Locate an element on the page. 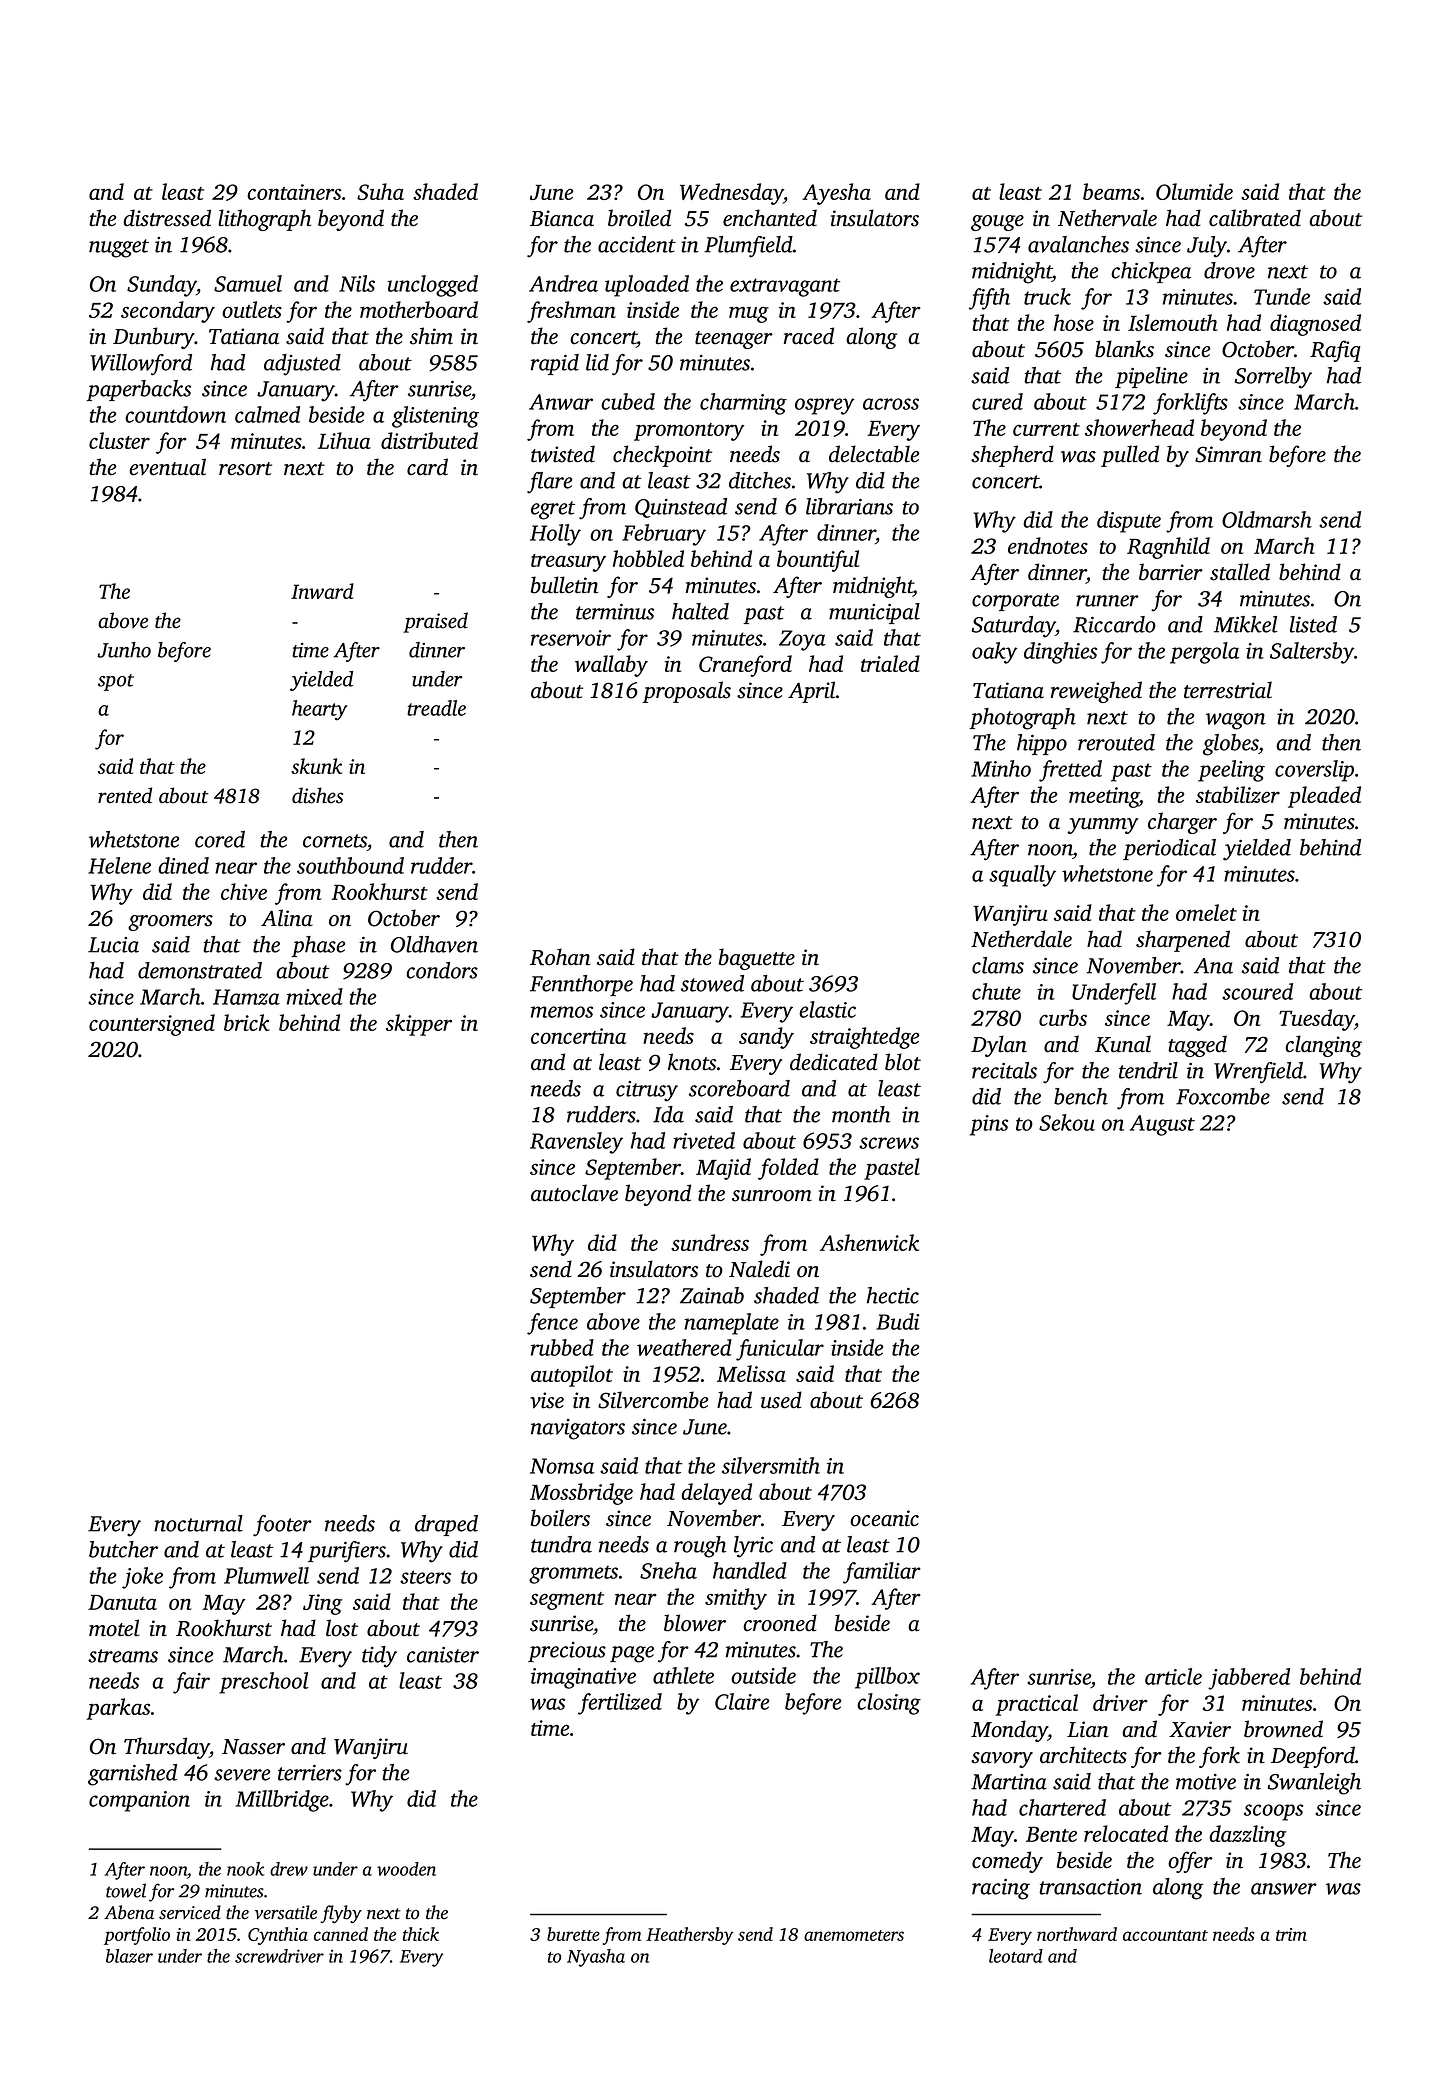 The width and height of the page is (1450, 2100). April is located at coordinates (812, 692).
